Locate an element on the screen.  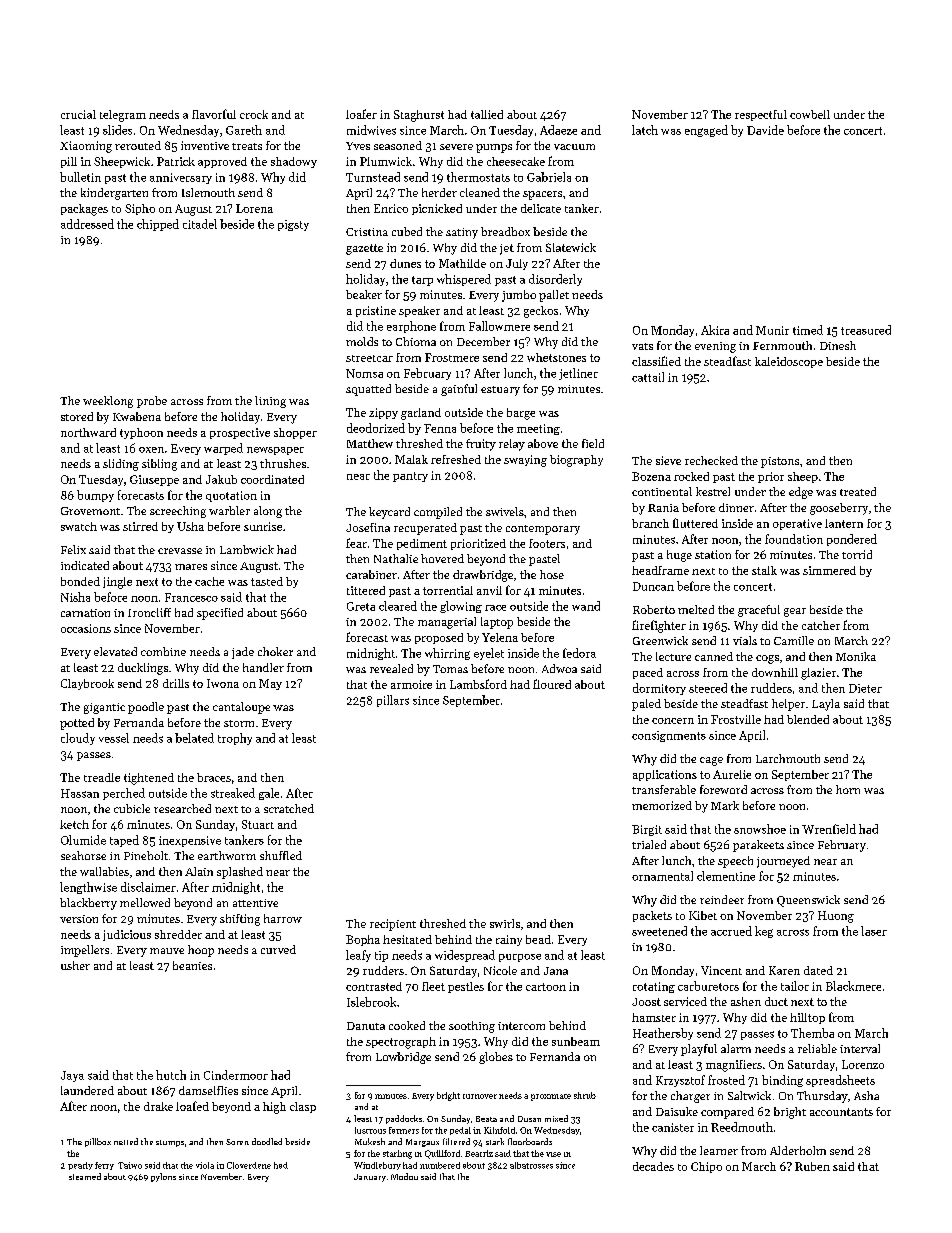
treated is located at coordinates (858, 491).
